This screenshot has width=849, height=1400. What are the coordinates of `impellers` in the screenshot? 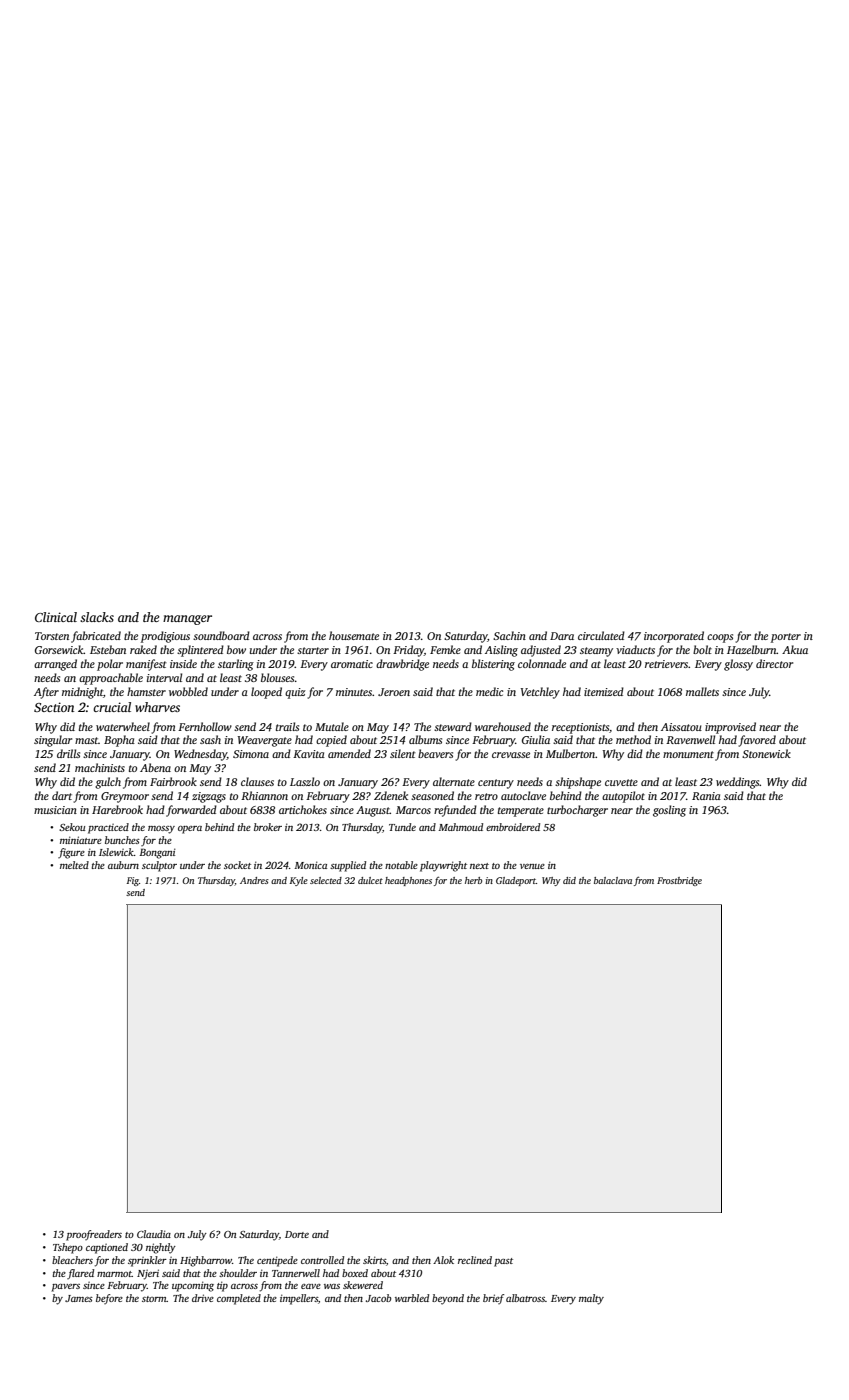 It's located at (299, 1299).
